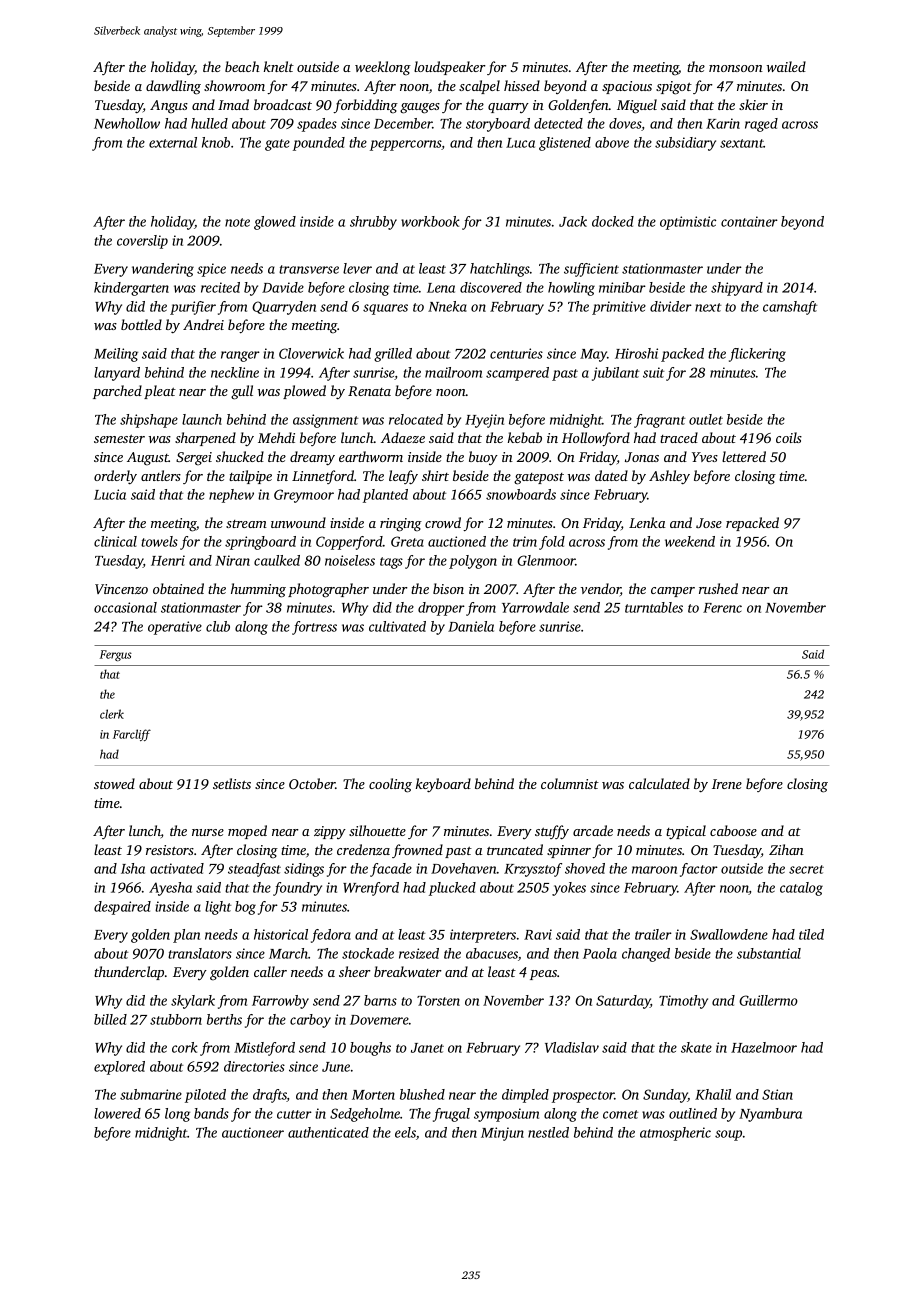 This screenshot has height=1308, width=924. I want to click on loudspeaker, so click(450, 68).
